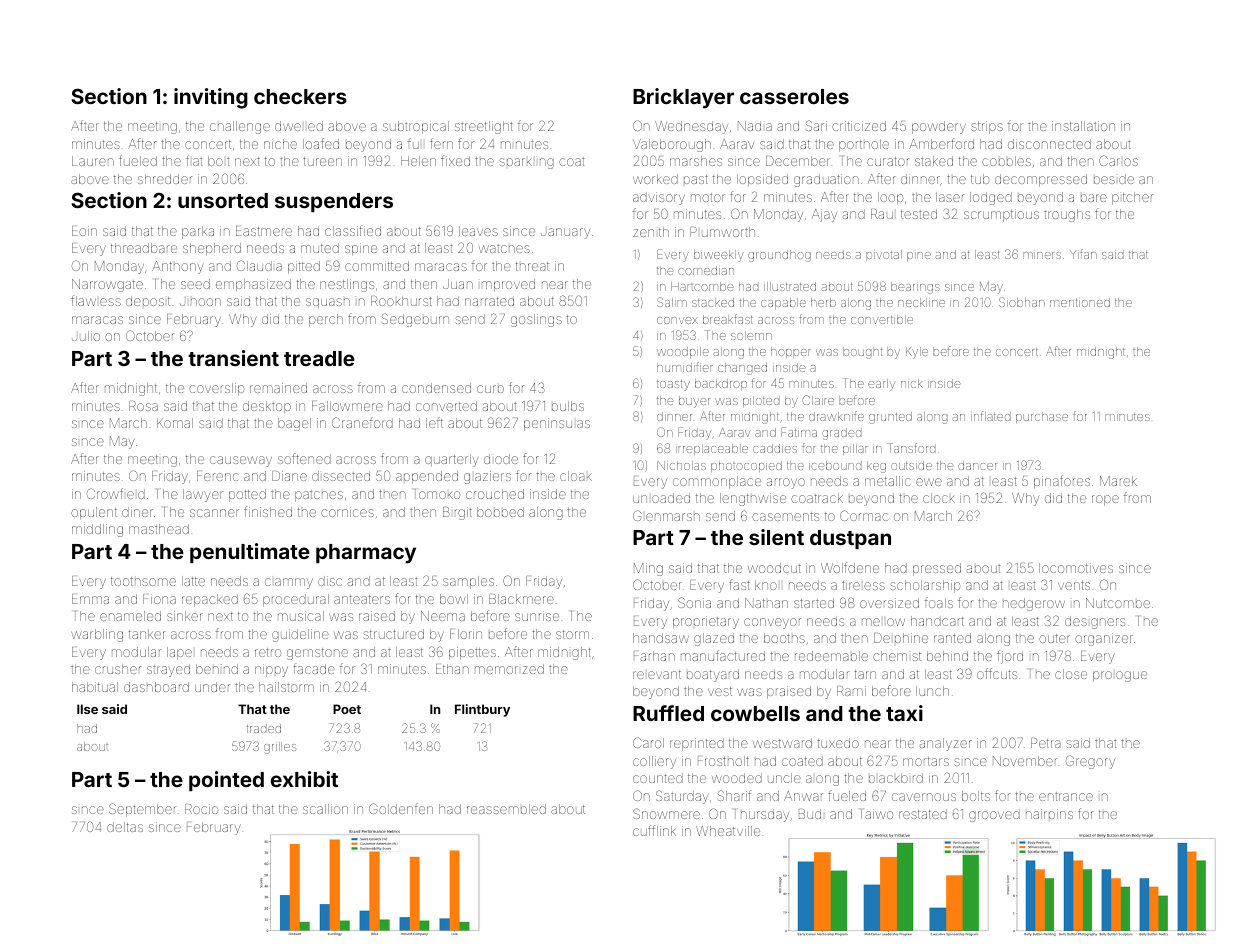 The width and height of the document is (1233, 952). I want to click on Wheatville, so click(728, 831).
